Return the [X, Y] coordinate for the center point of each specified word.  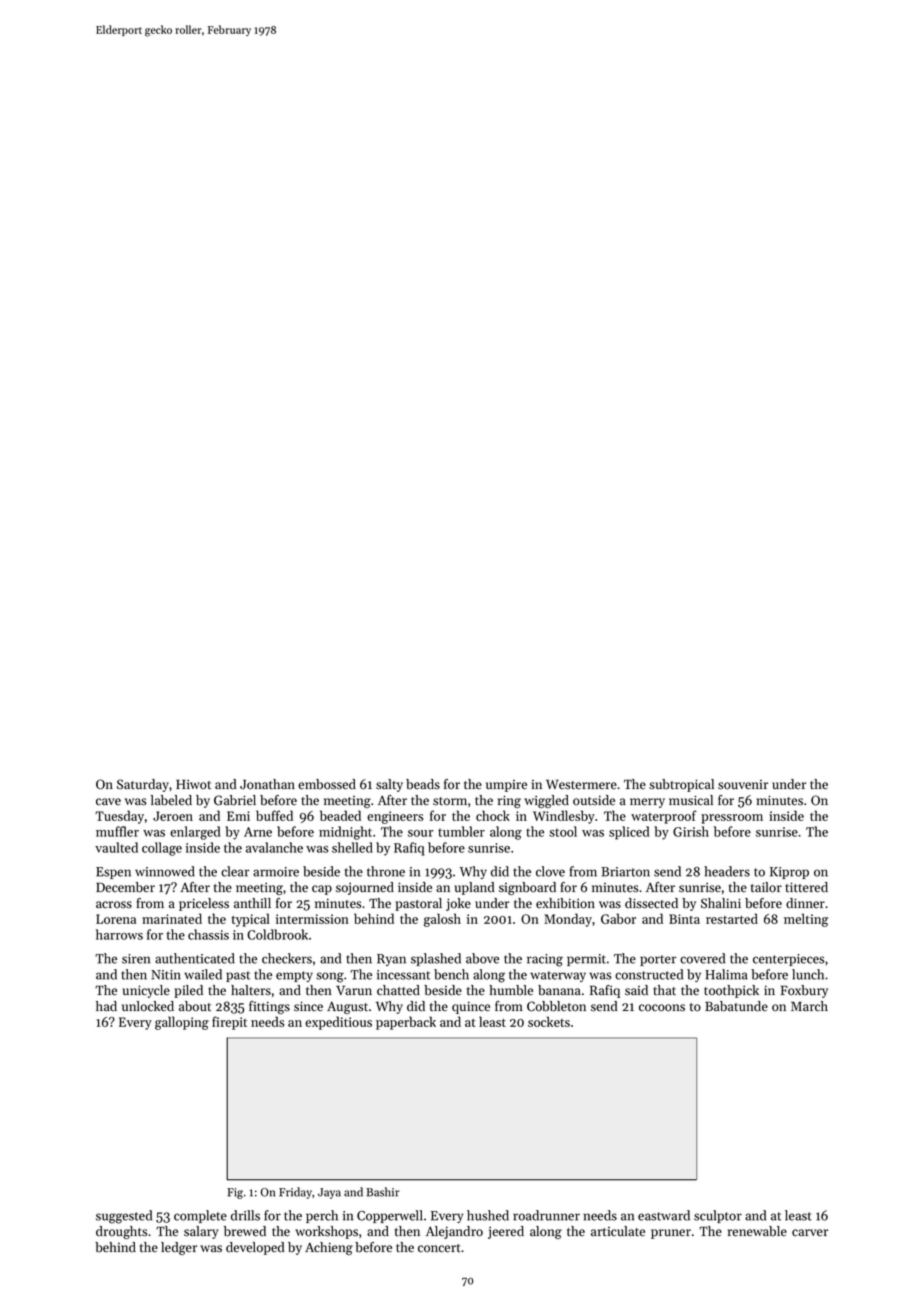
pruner [671, 1234]
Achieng [329, 1248]
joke [458, 904]
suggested [124, 1217]
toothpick [731, 991]
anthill [252, 903]
